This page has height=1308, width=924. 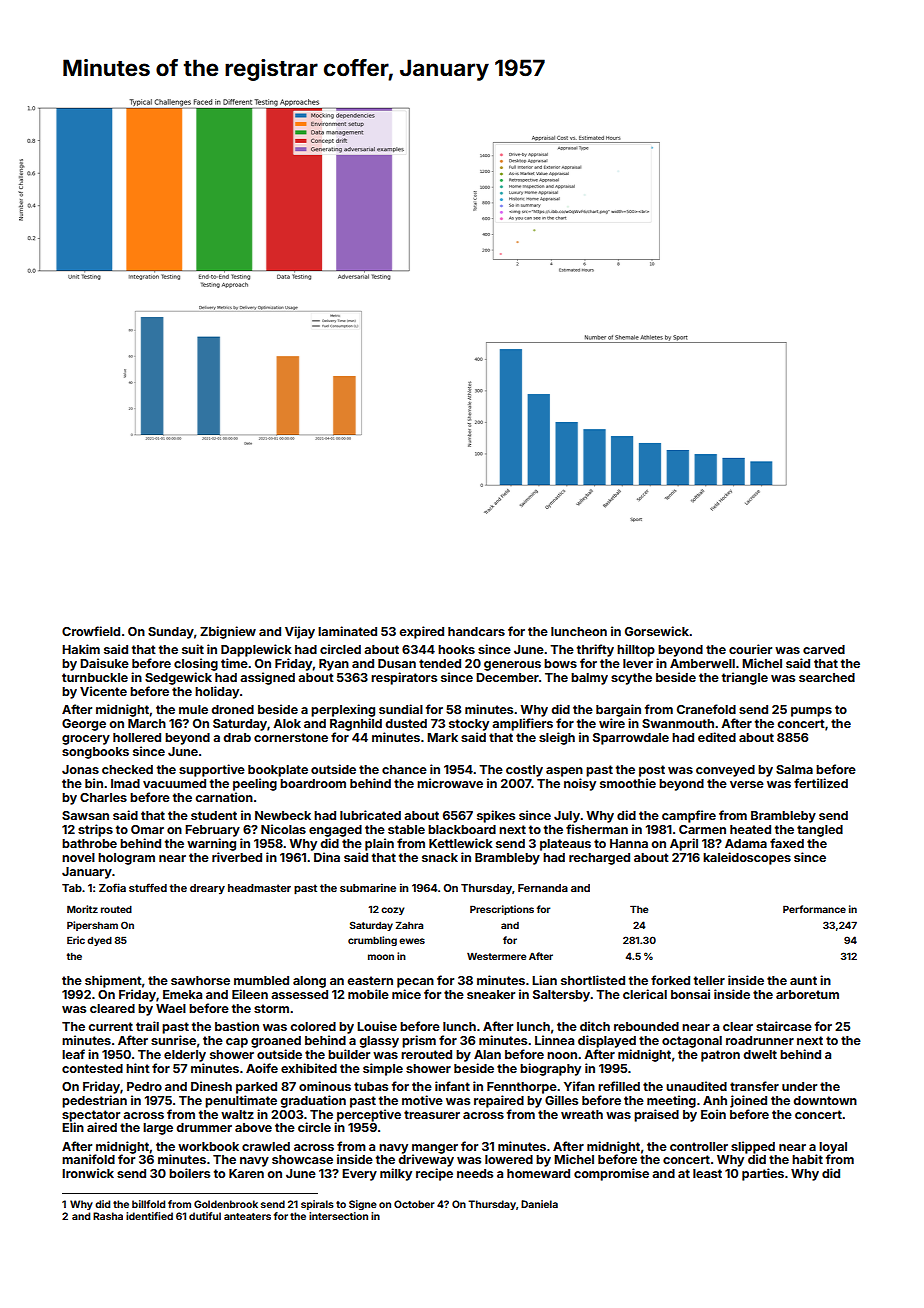 I want to click on dusted, so click(x=406, y=723).
